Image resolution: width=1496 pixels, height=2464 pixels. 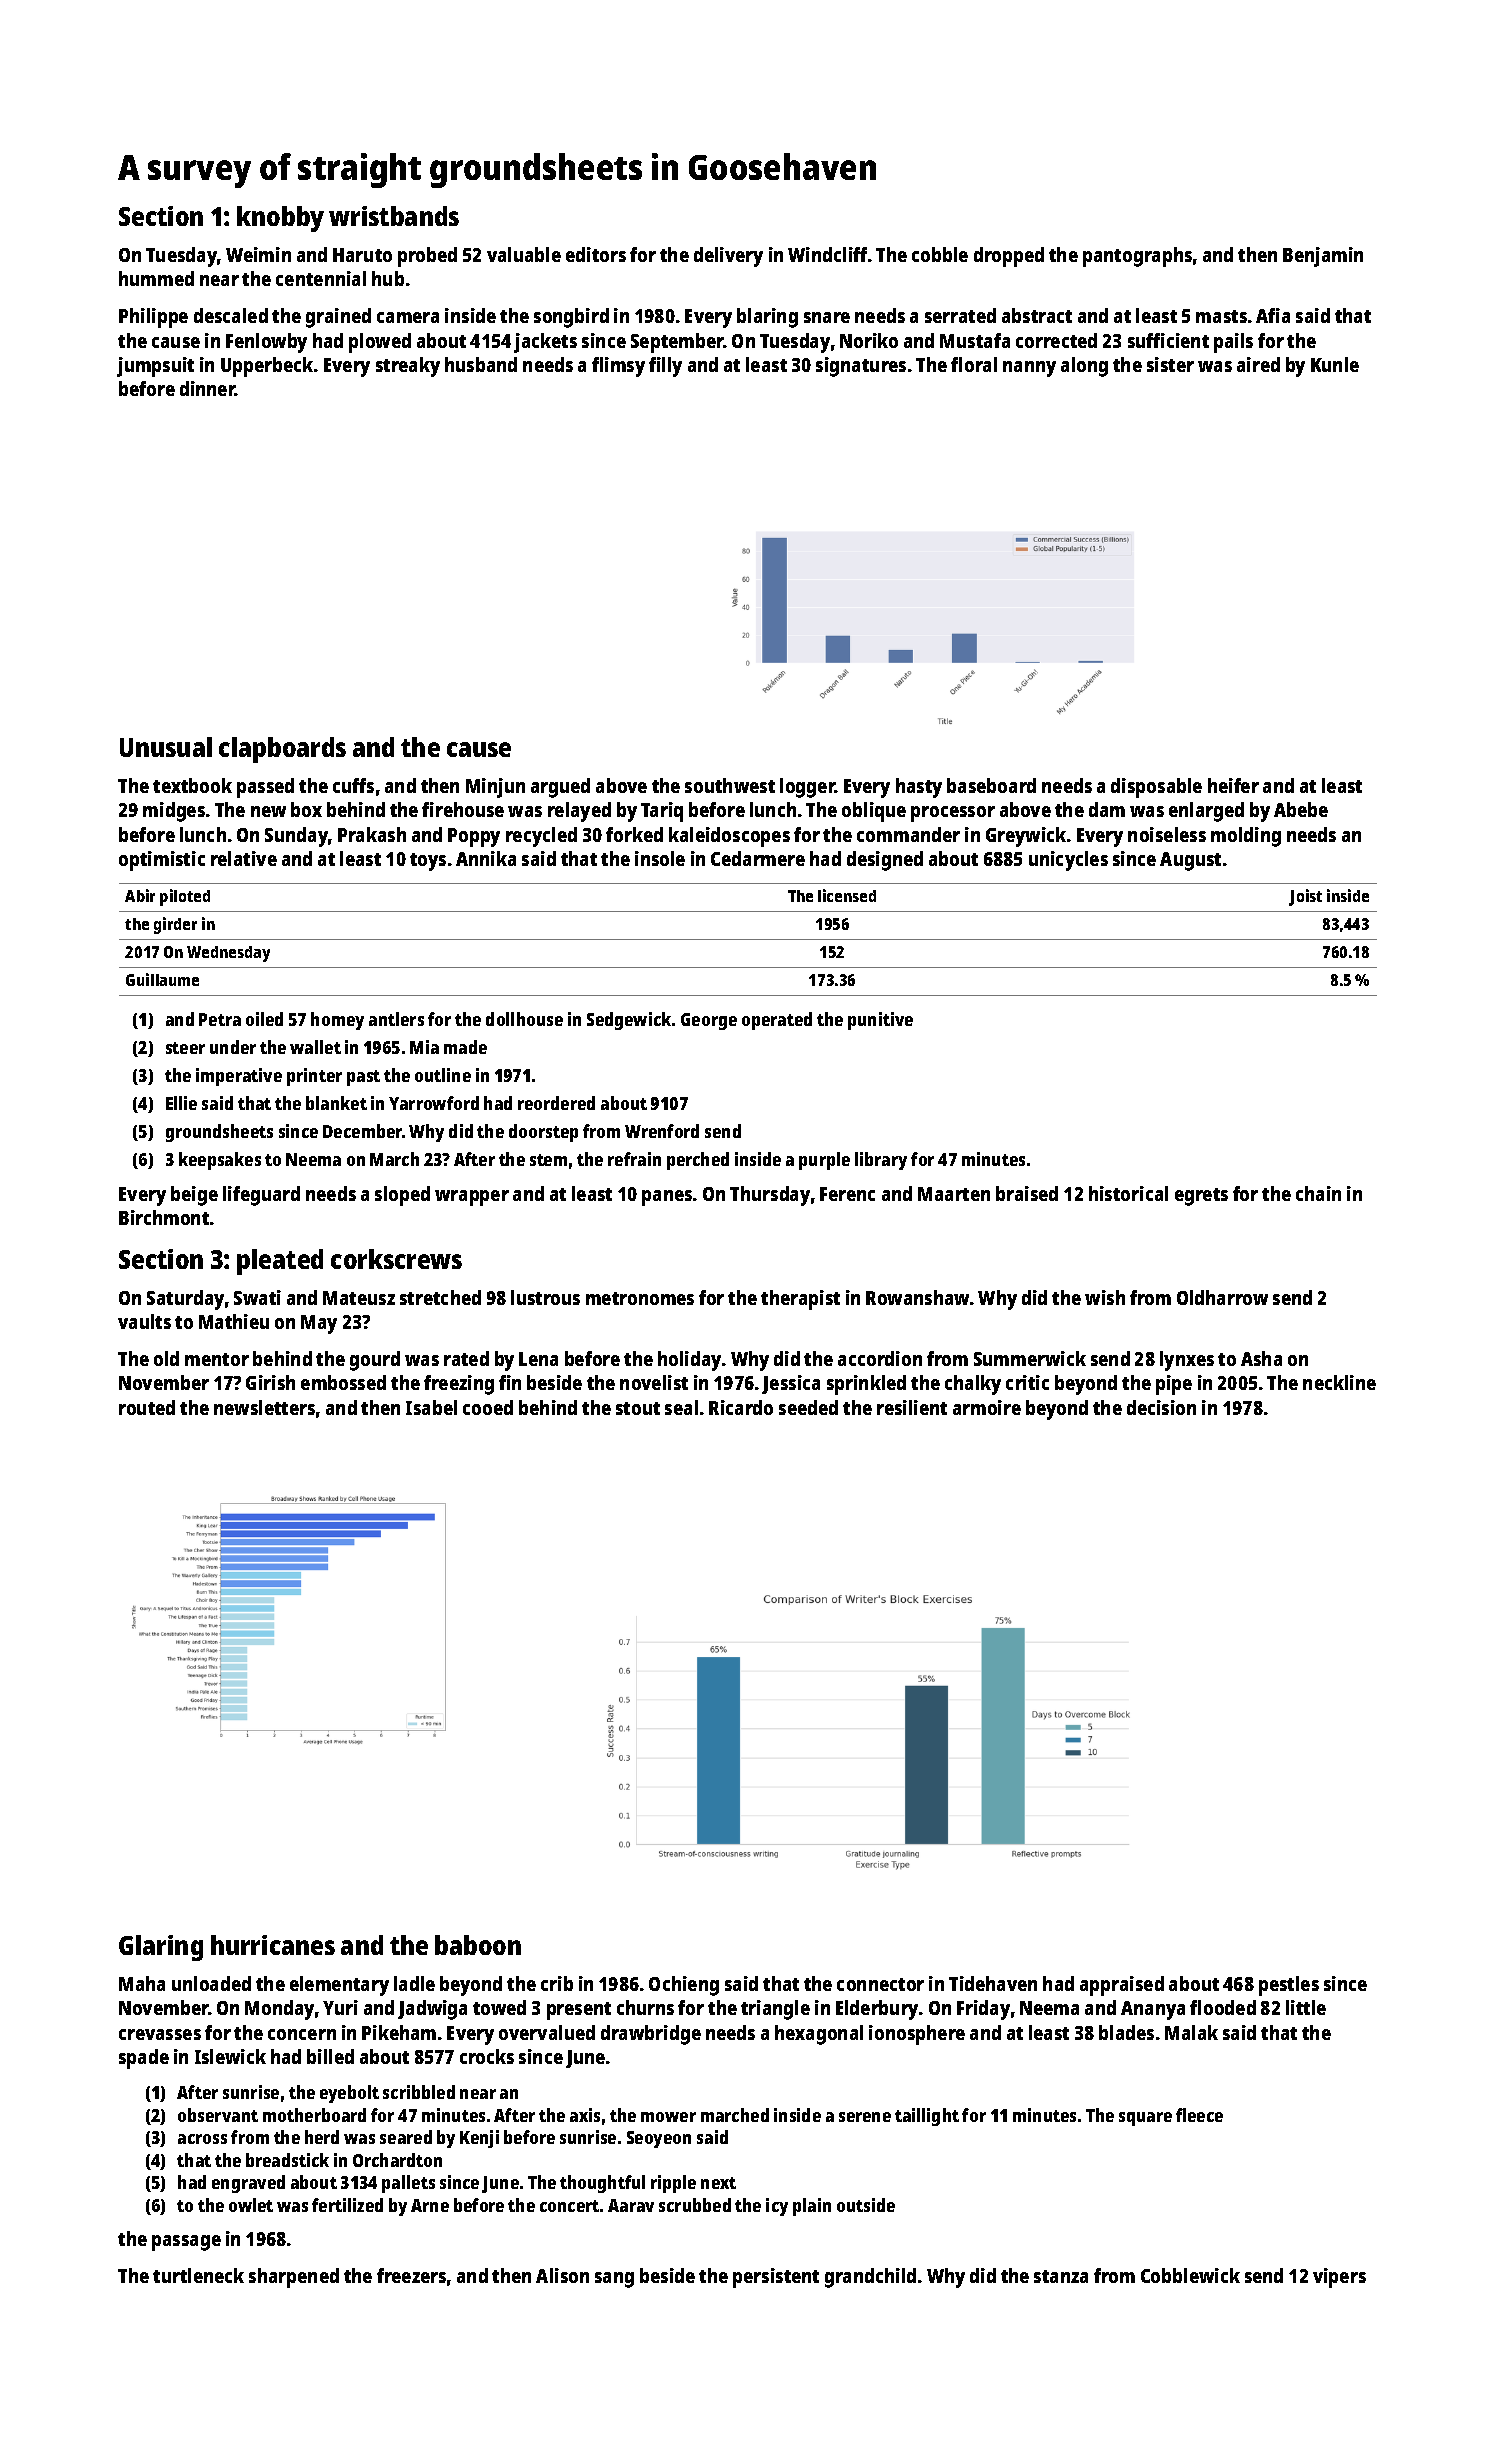 What do you see at coordinates (614, 2280) in the screenshot?
I see `sang` at bounding box center [614, 2280].
